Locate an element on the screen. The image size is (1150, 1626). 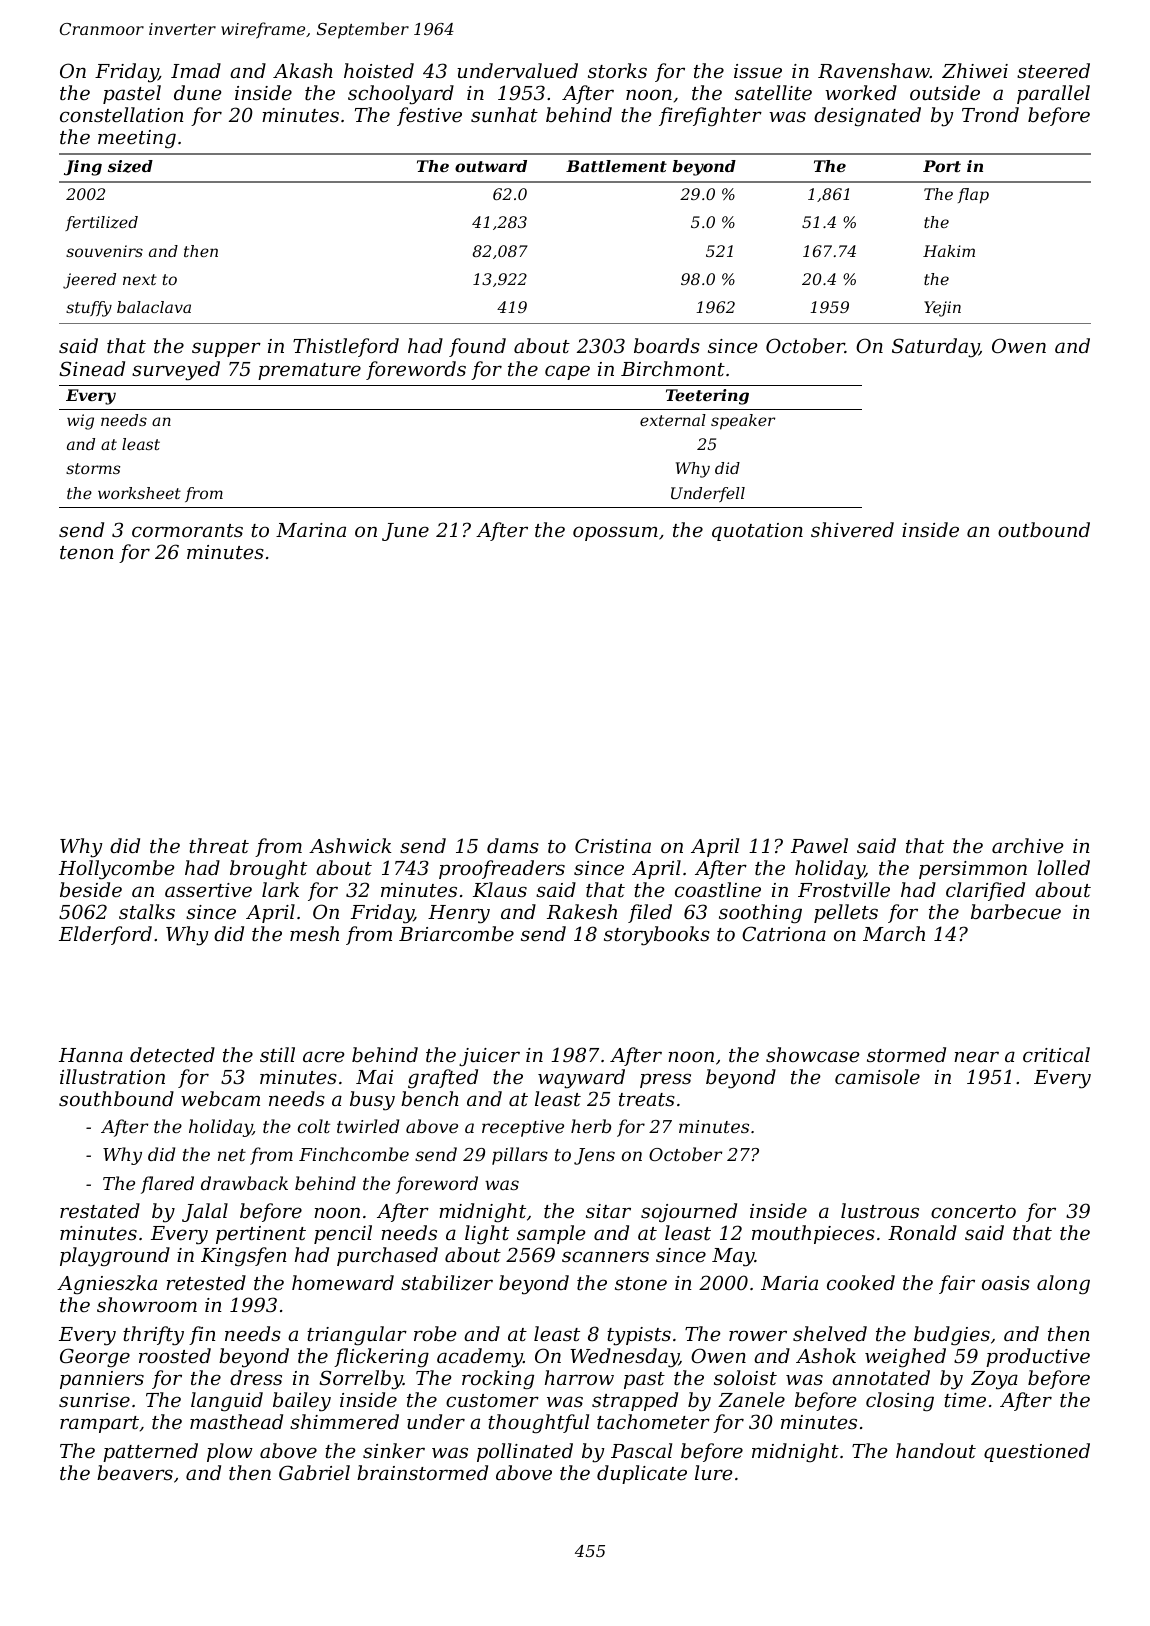
parallel is located at coordinates (1053, 94).
